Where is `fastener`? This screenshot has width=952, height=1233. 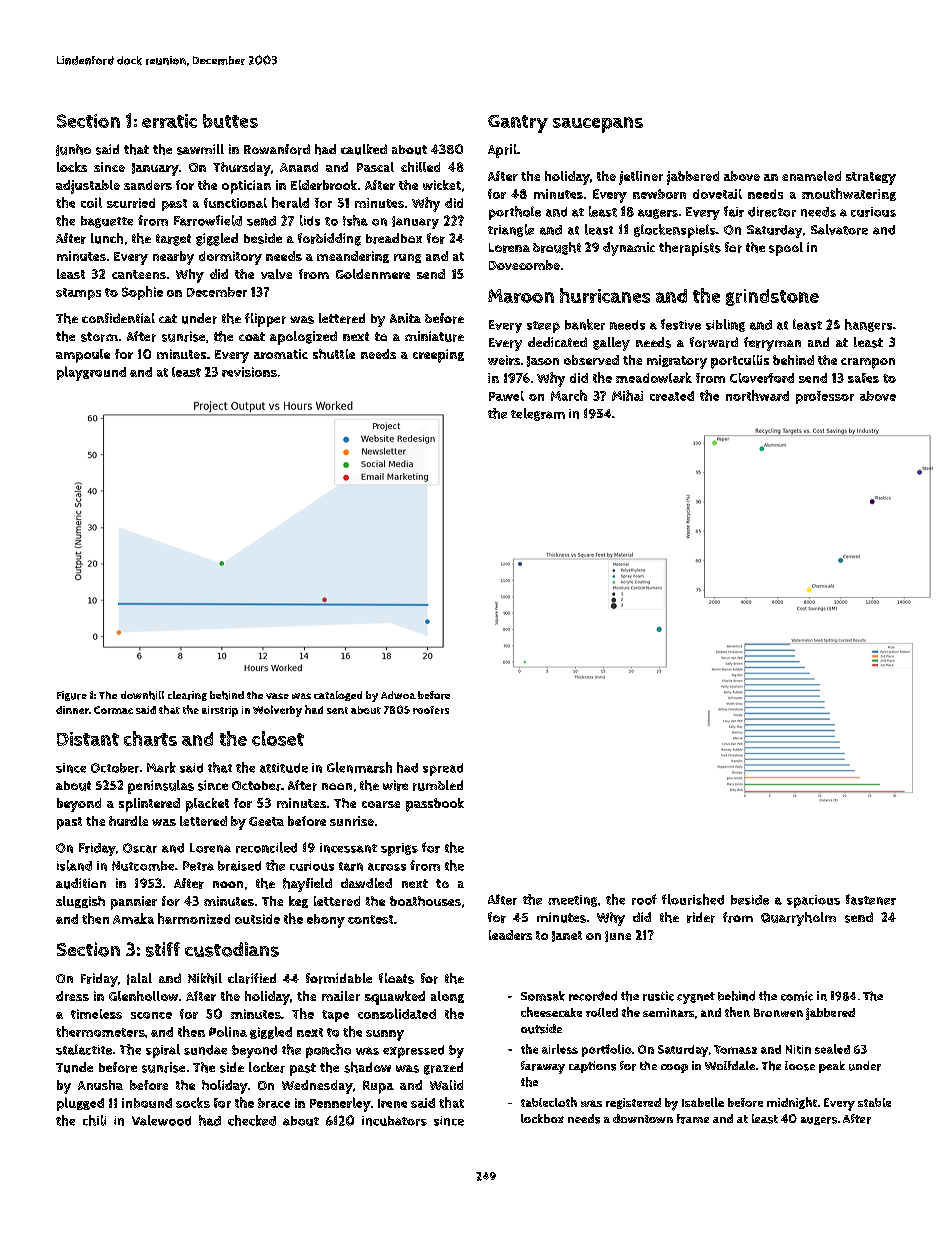 fastener is located at coordinates (871, 899).
